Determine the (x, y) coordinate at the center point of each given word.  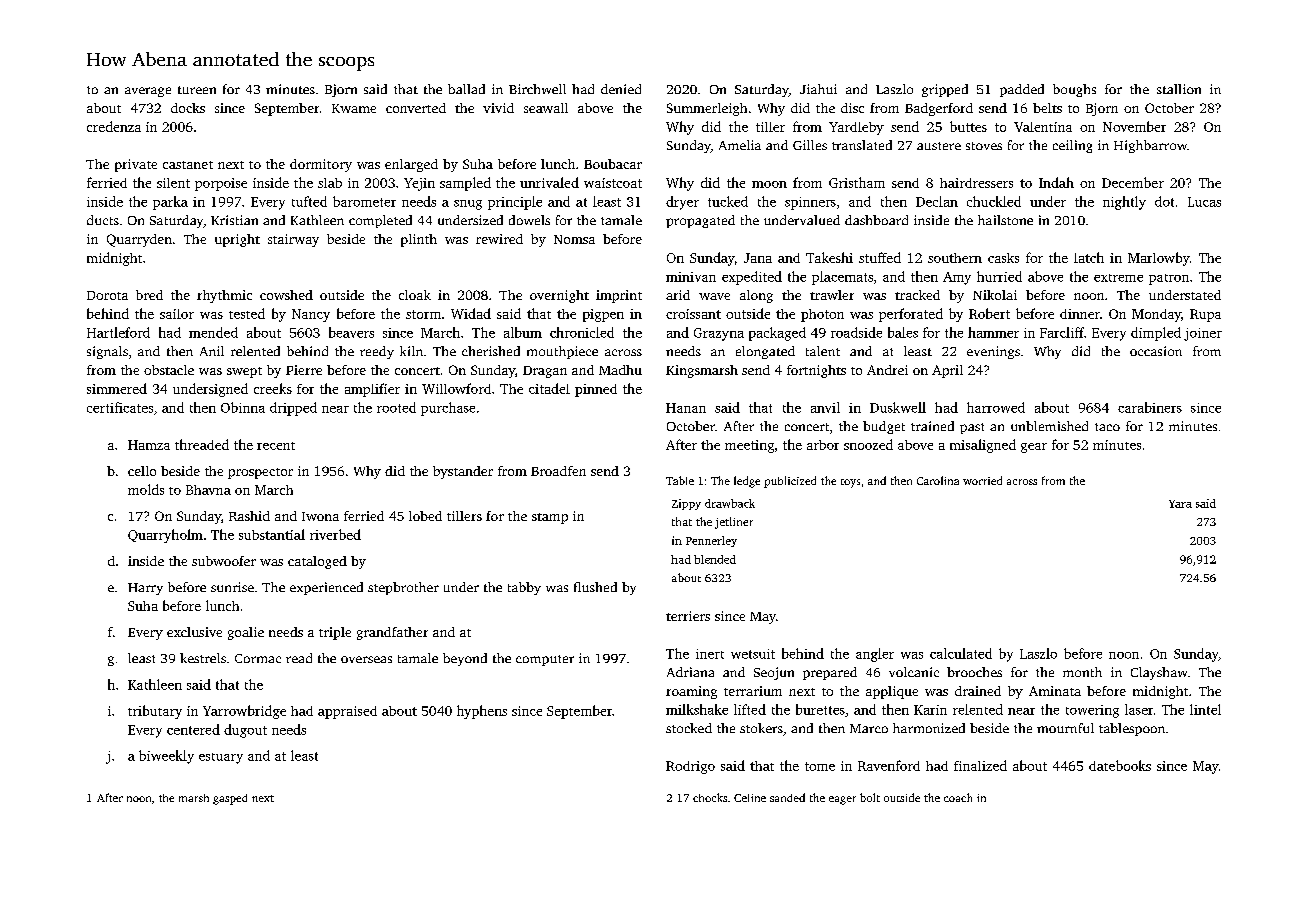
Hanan (686, 408)
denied (621, 89)
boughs (1074, 90)
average (148, 92)
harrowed (996, 407)
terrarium (753, 691)
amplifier (372, 390)
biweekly (166, 757)
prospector (260, 473)
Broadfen (558, 471)
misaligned (983, 446)
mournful (1065, 728)
